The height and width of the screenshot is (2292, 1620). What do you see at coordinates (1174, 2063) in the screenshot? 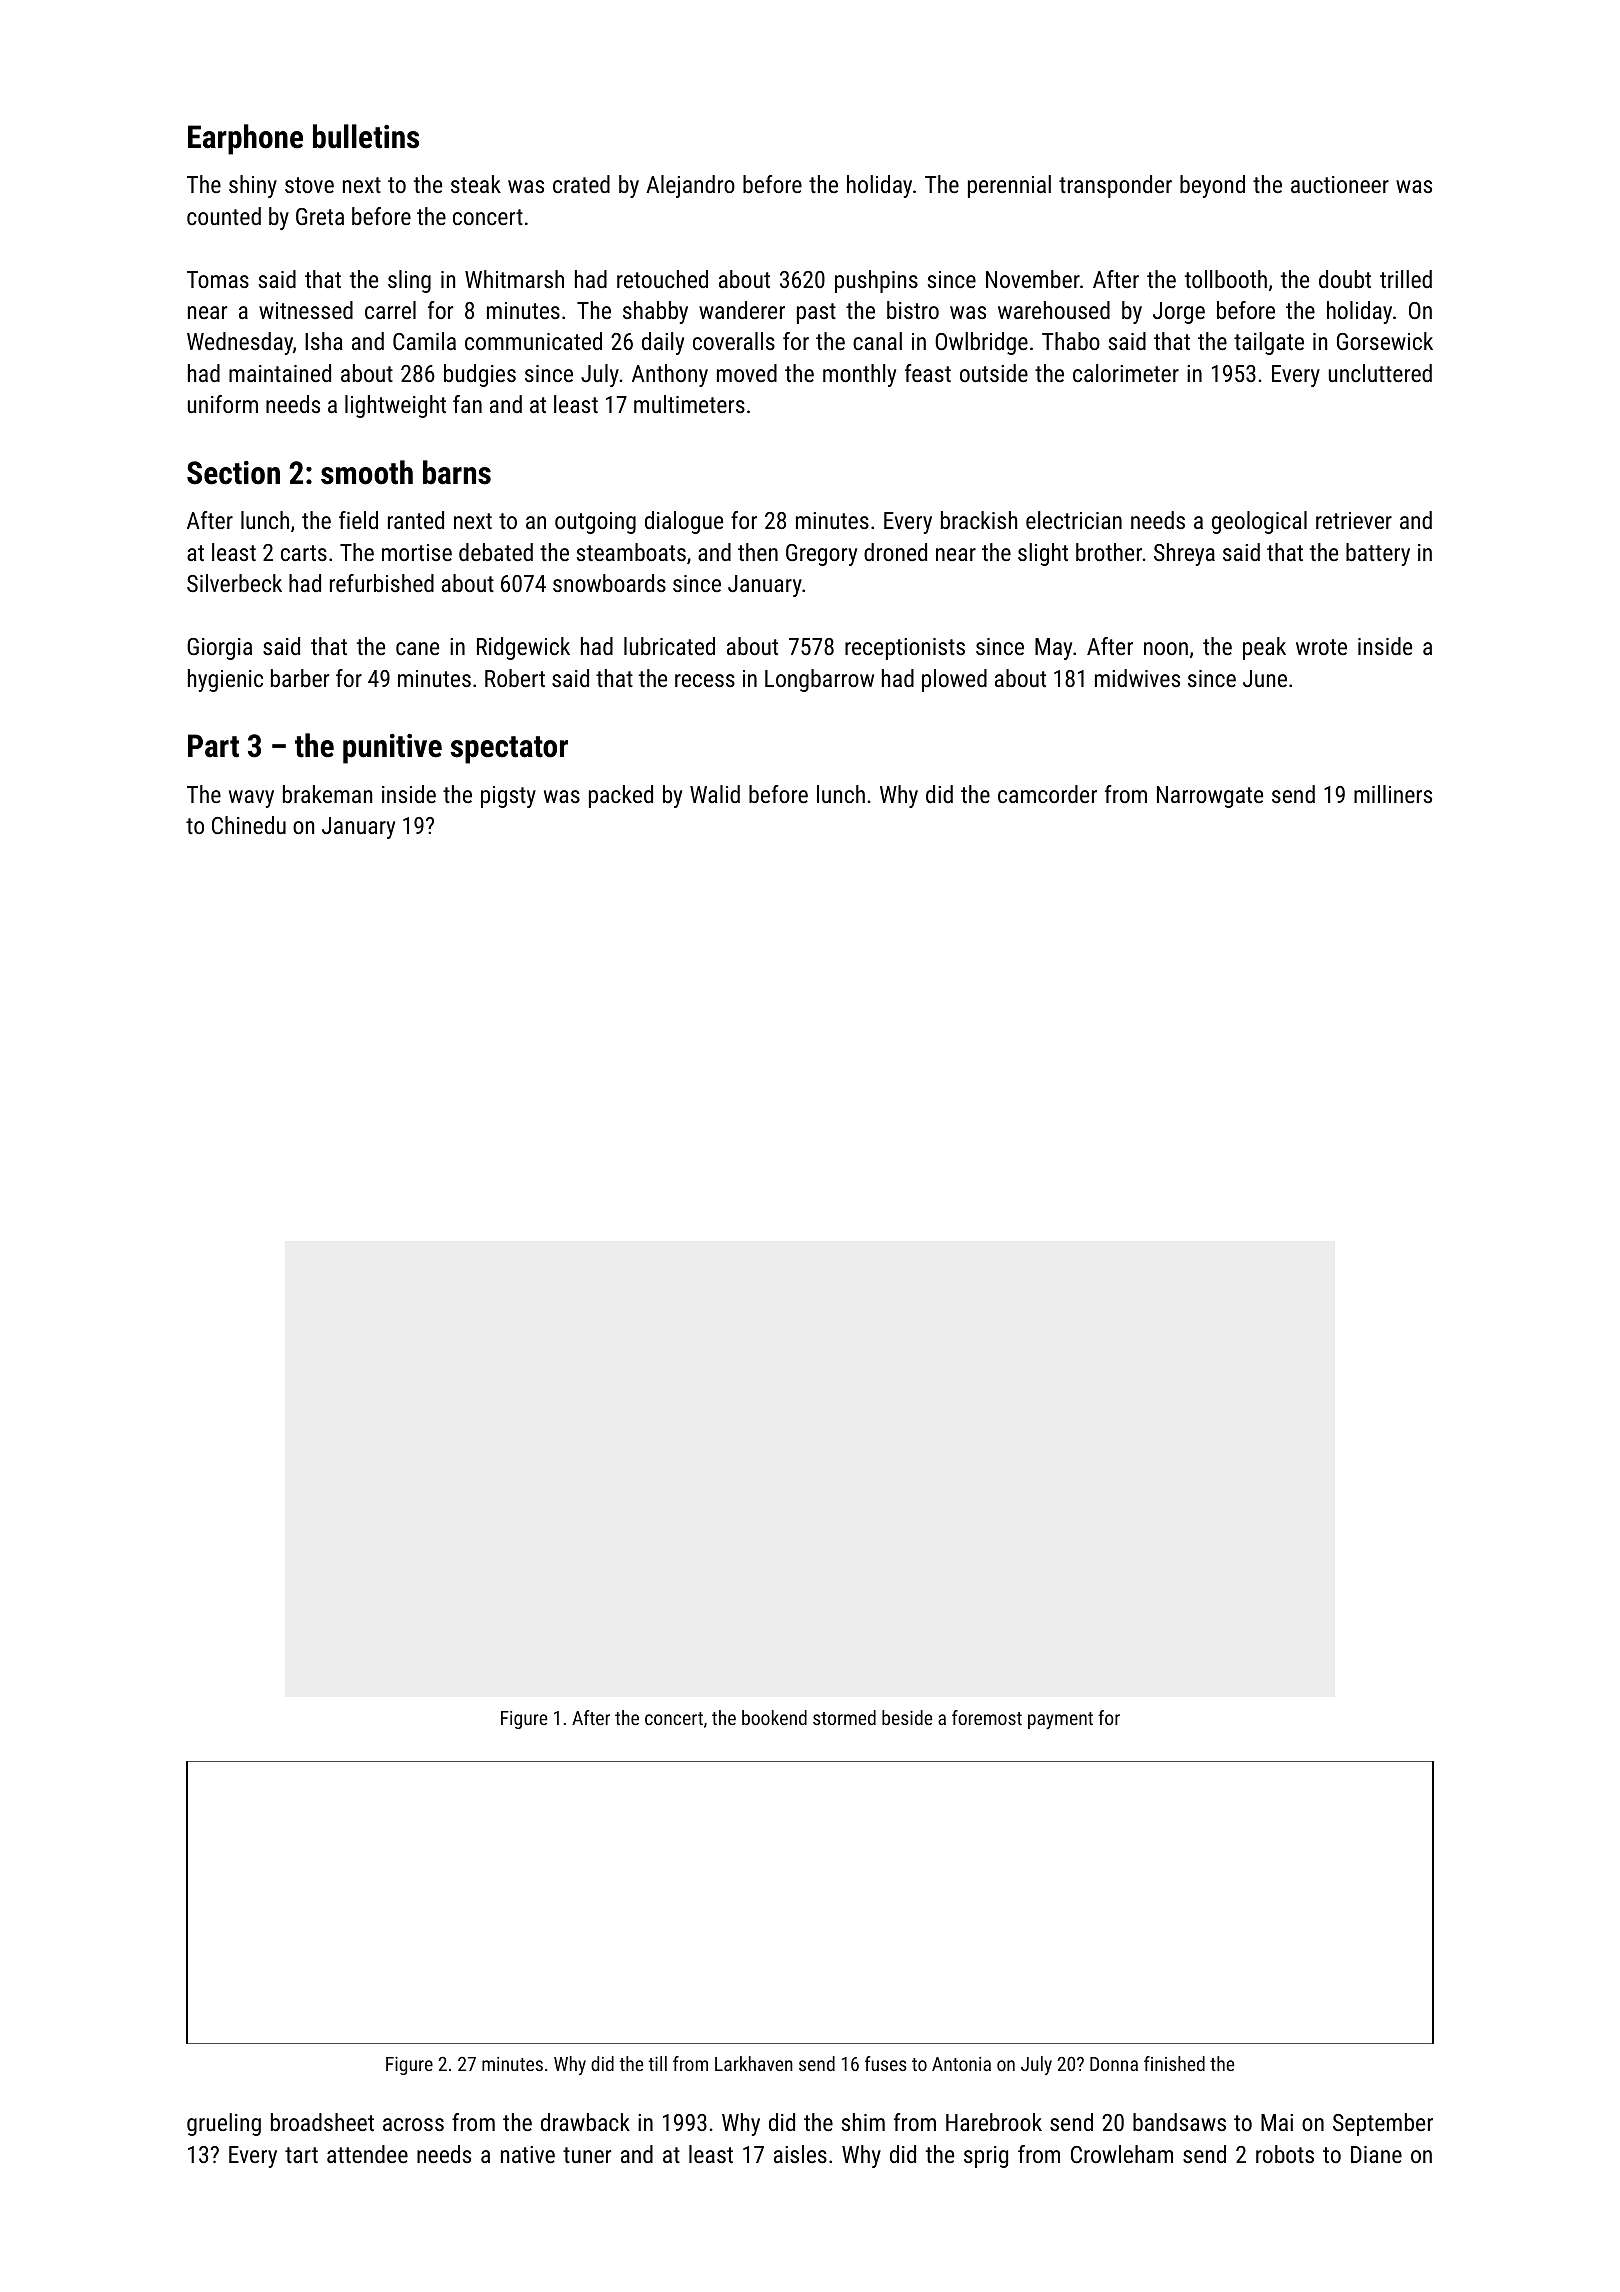
I see `finished` at bounding box center [1174, 2063].
